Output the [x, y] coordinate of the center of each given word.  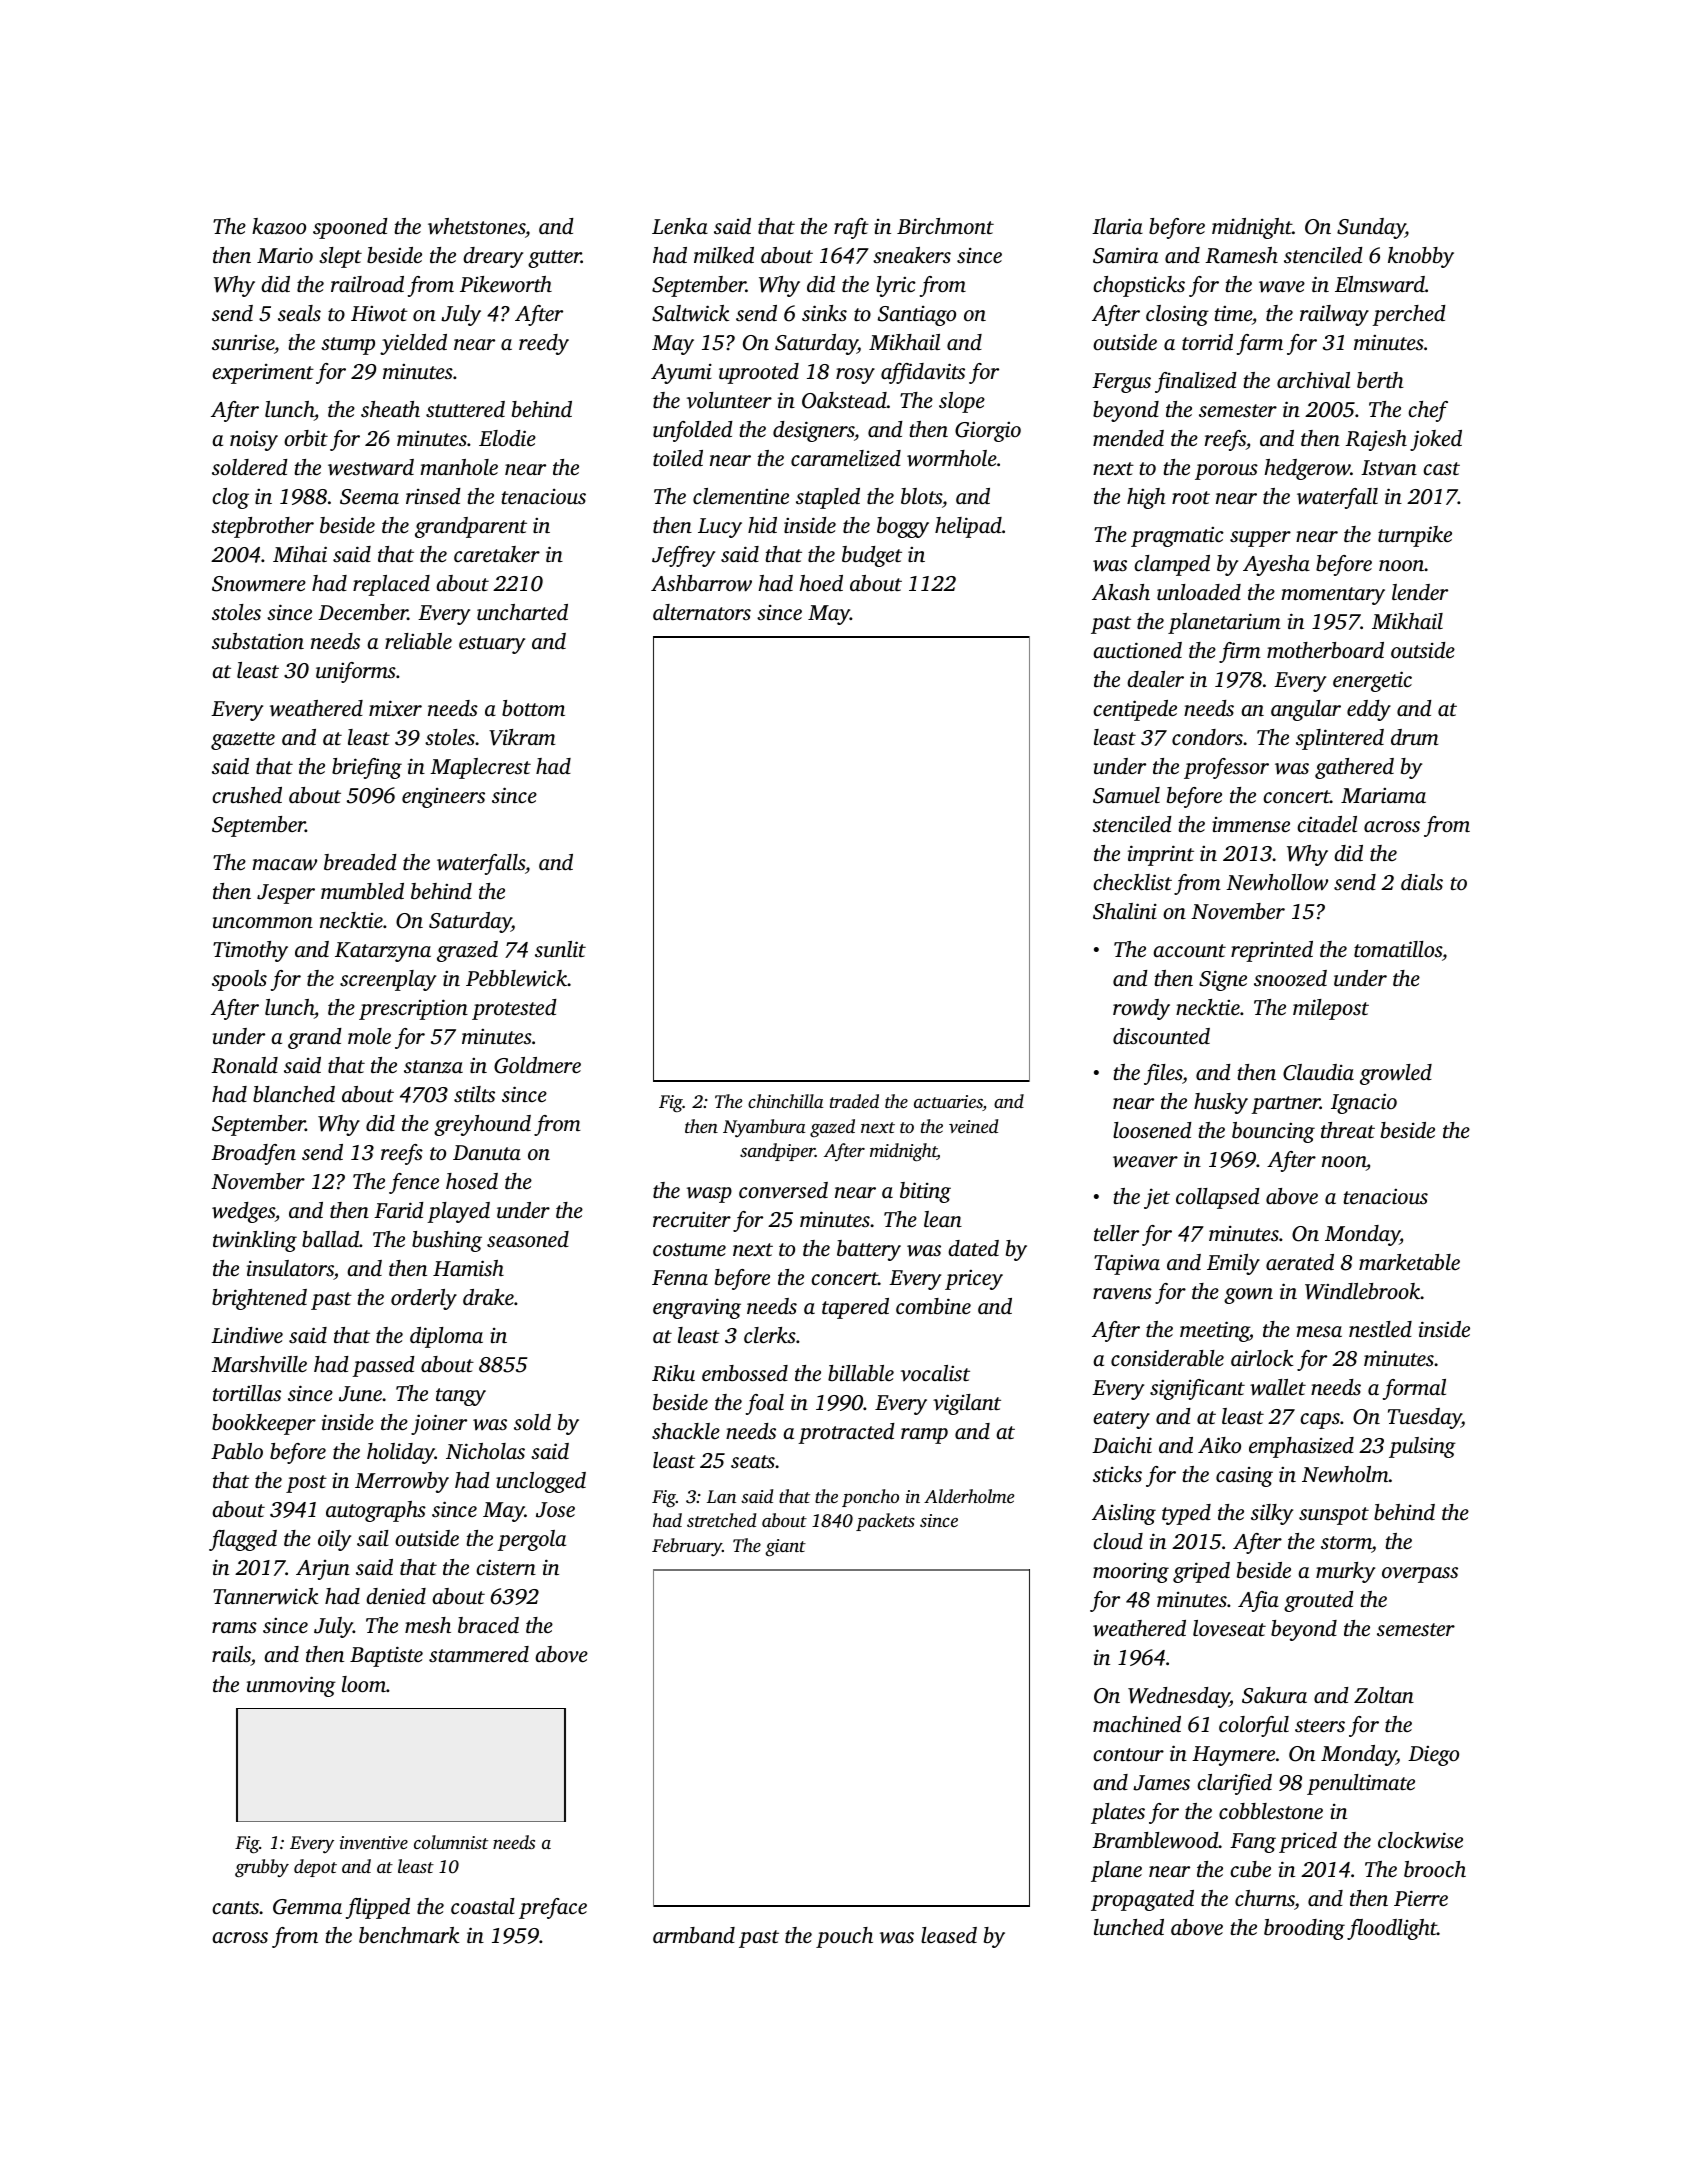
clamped [1172, 565]
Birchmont [945, 226]
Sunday [1371, 228]
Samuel [1126, 795]
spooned [350, 228]
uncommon [263, 922]
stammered [479, 1654]
